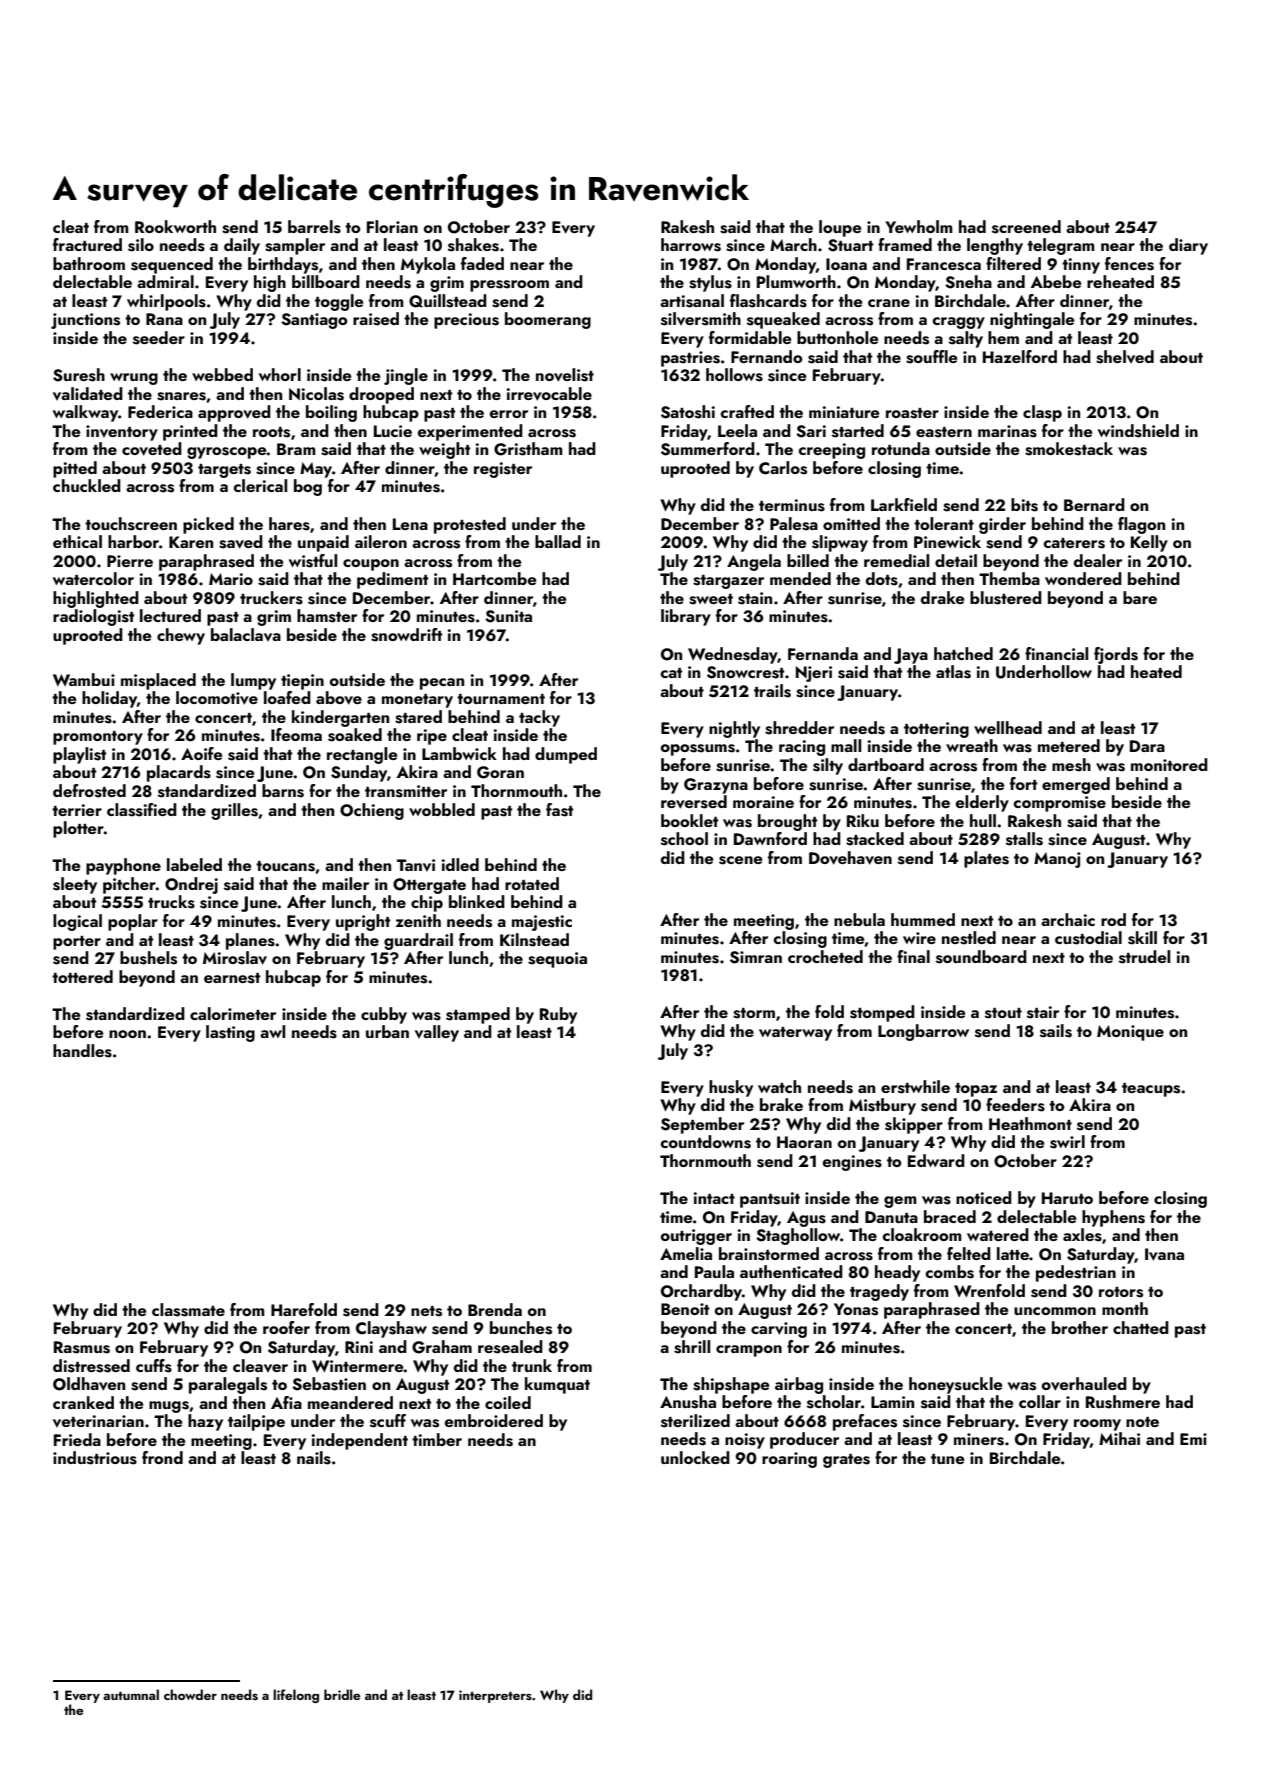 This image has width=1262, height=1785. Describe the element at coordinates (84, 679) in the image. I see `Wambui` at that location.
